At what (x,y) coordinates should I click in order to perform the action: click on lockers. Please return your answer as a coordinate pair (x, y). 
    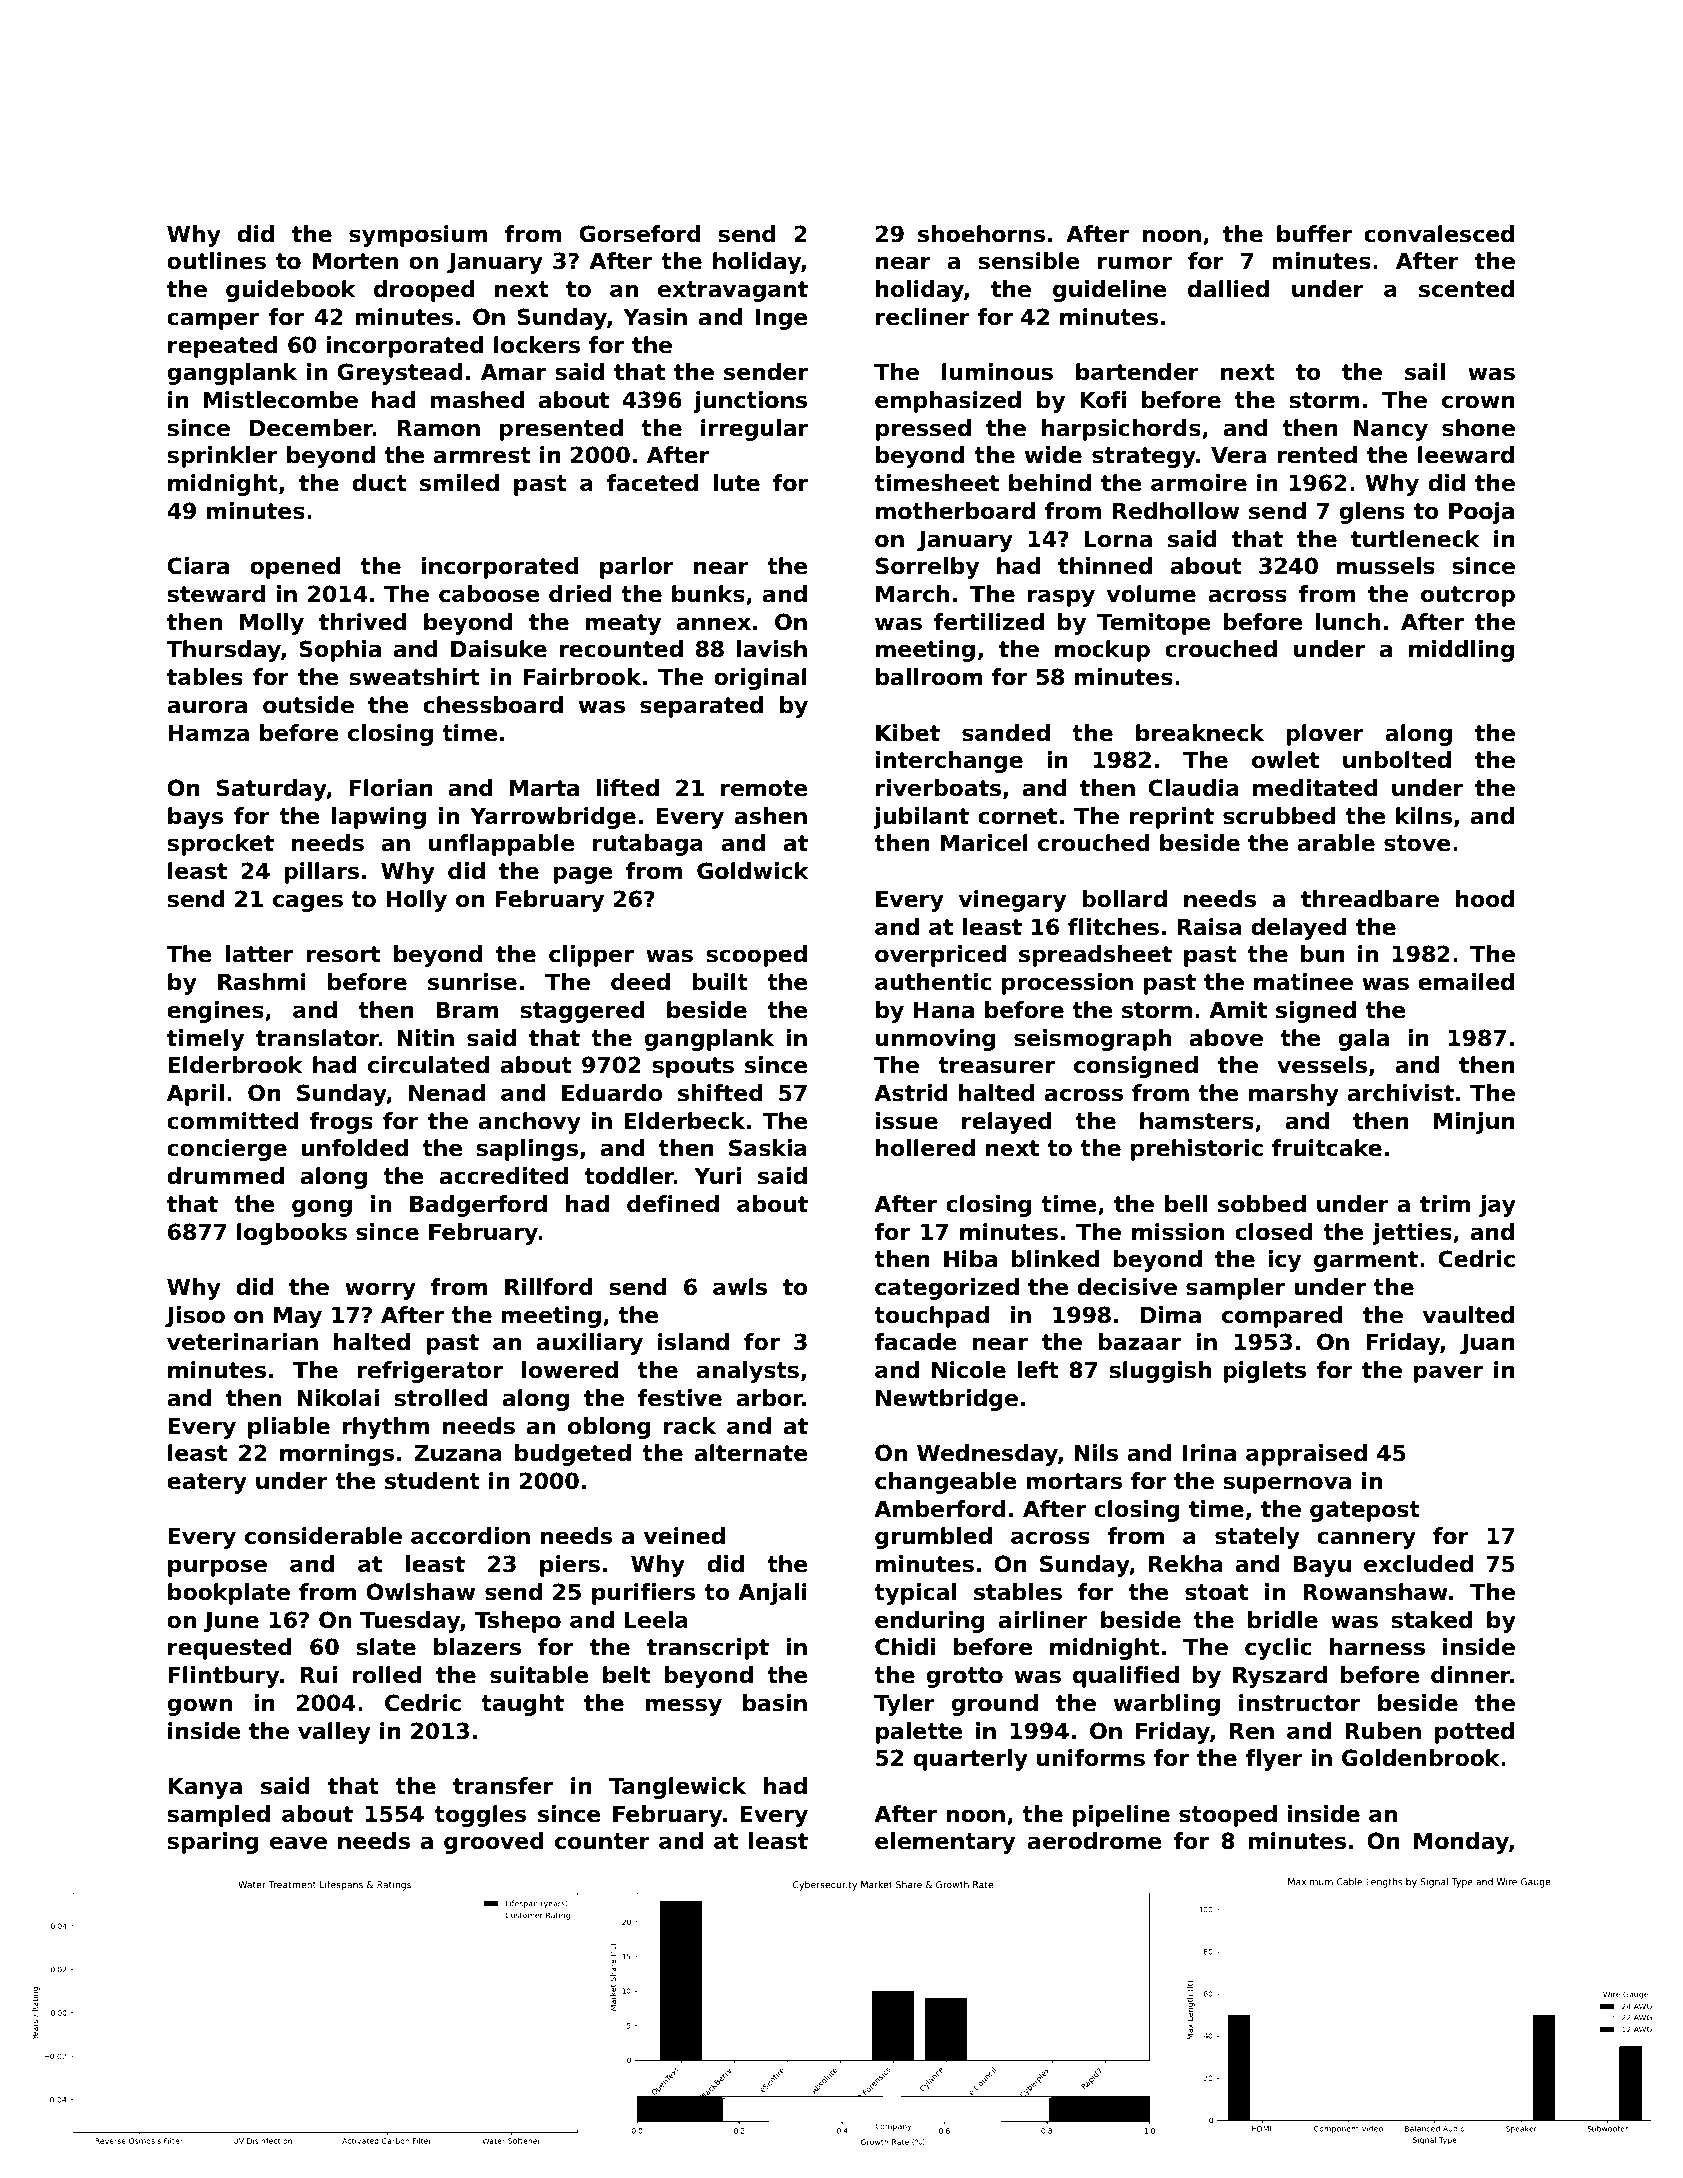
    Looking at the image, I should click on (537, 345).
